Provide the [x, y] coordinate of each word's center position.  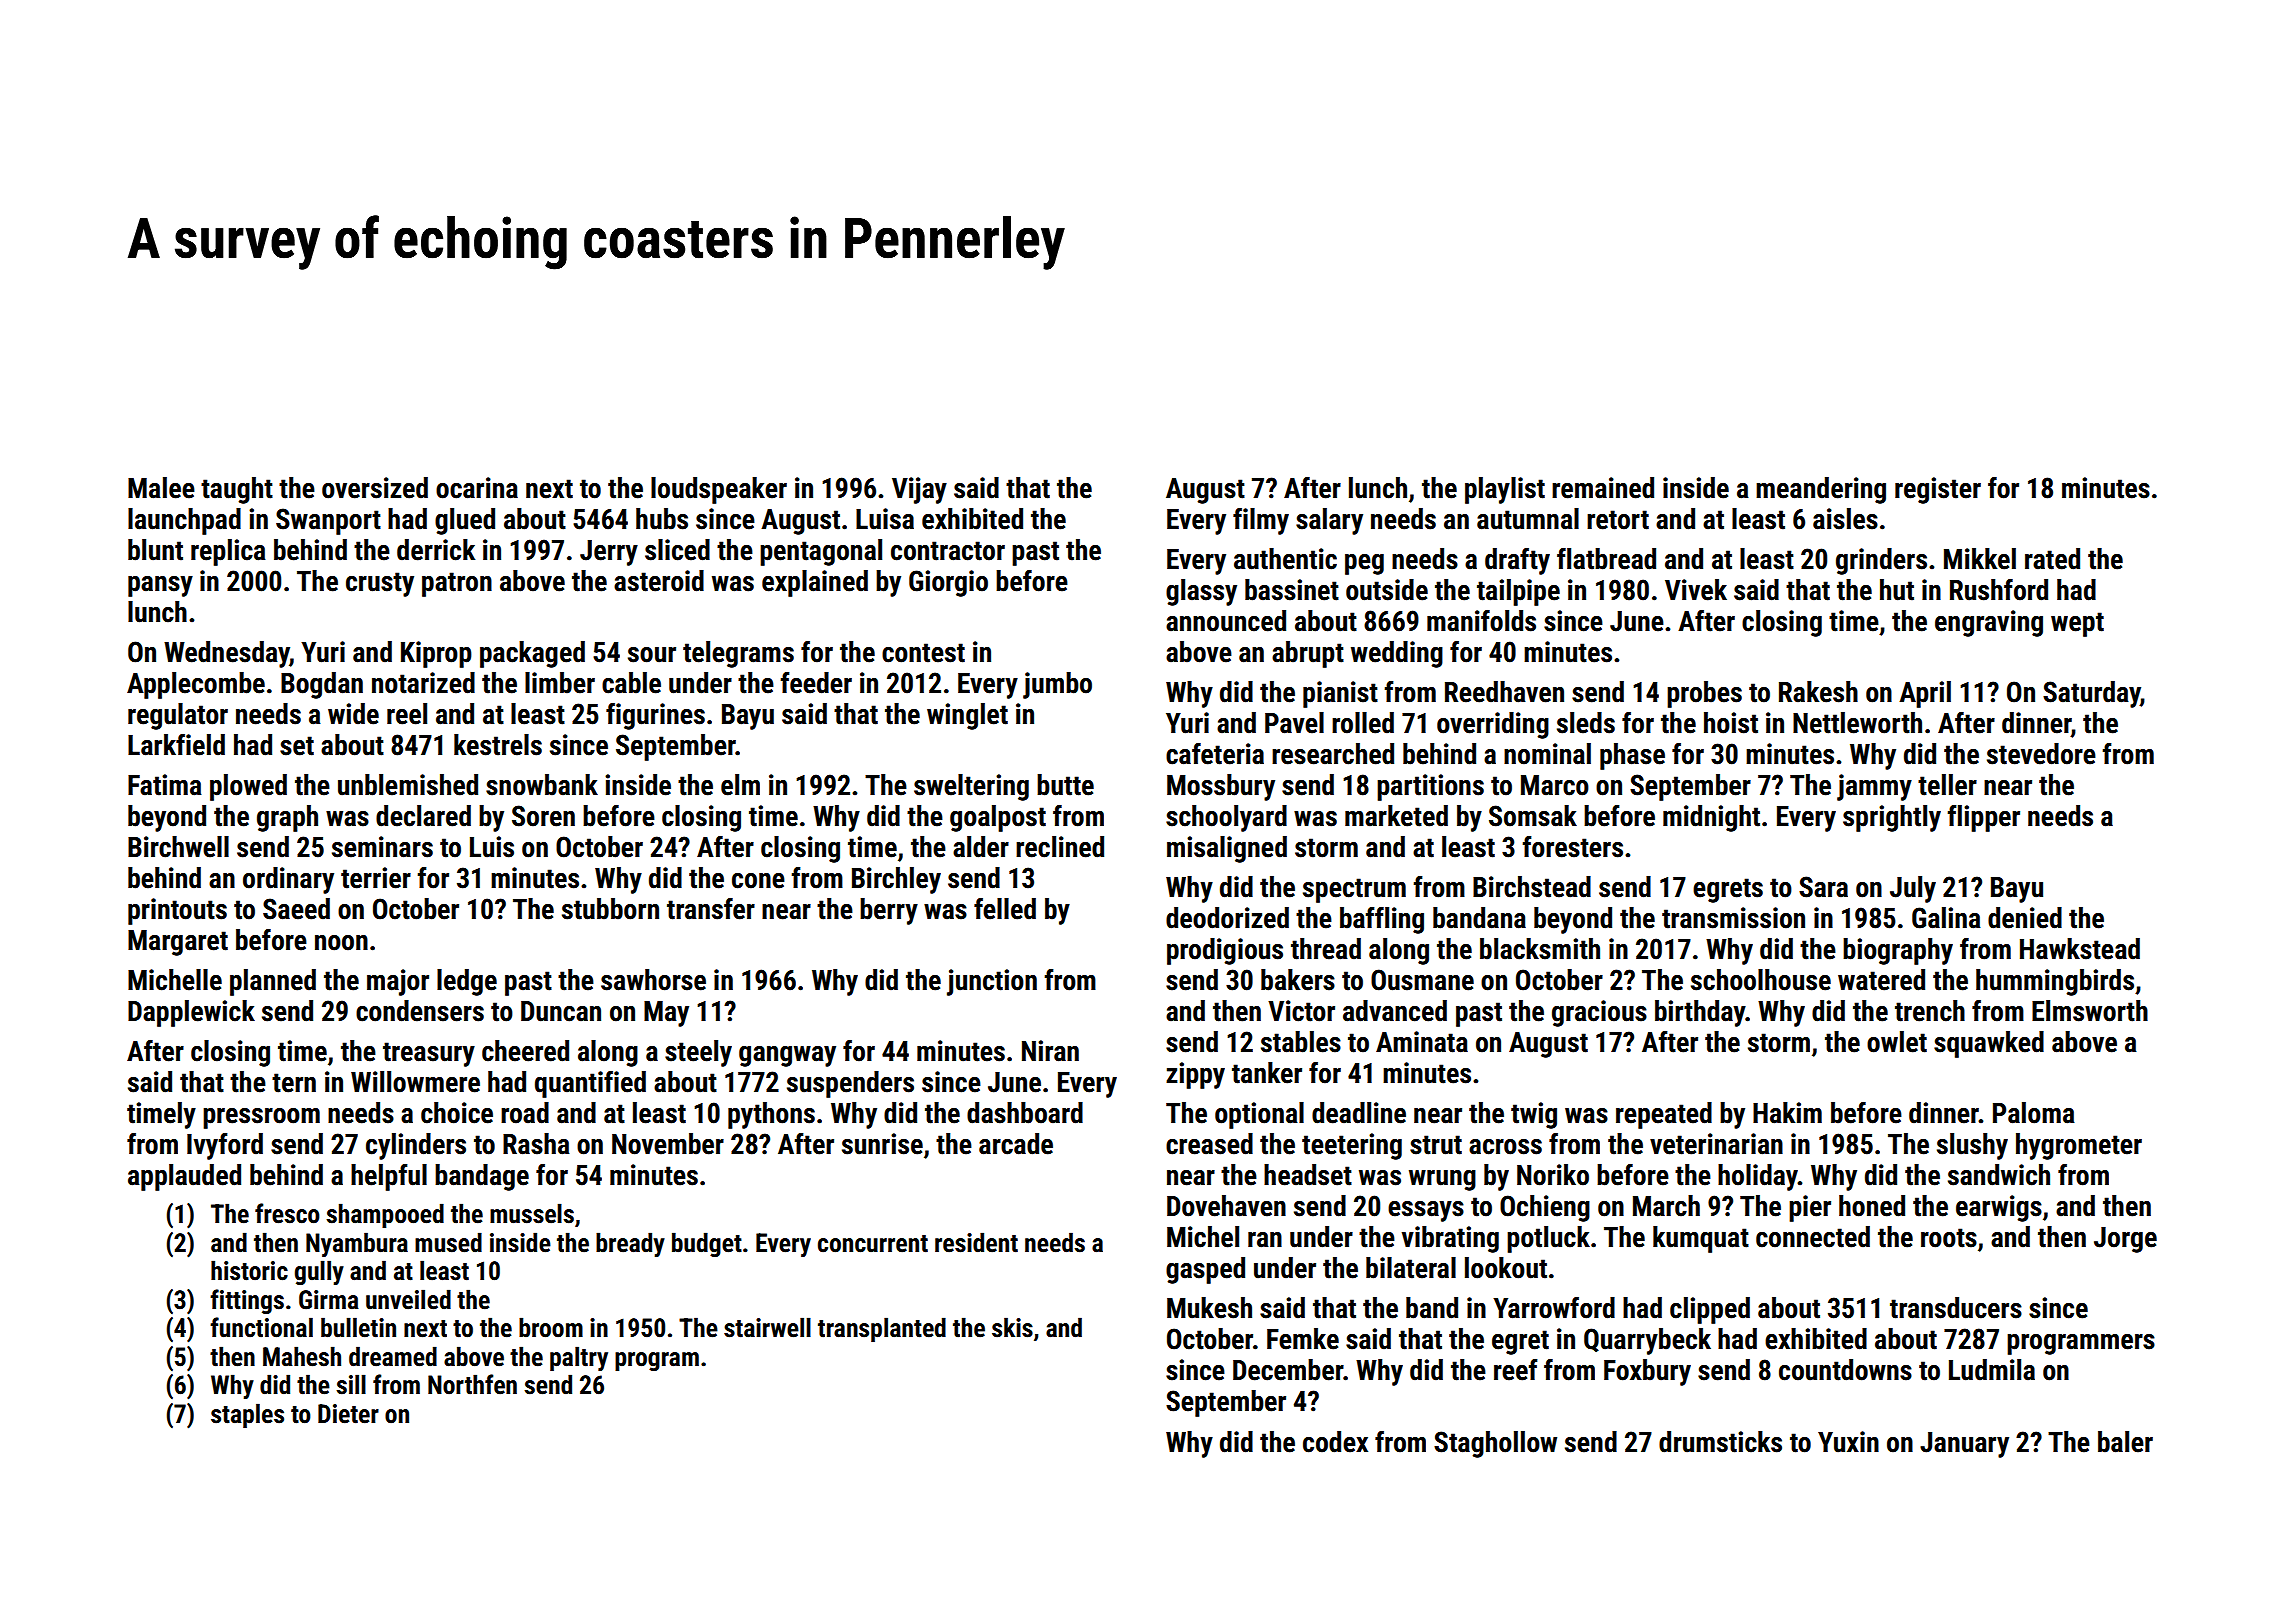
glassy [1201, 592]
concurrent [873, 1244]
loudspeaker [719, 490]
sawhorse [653, 980]
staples [247, 1416]
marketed [1396, 816]
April [1925, 694]
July [1913, 889]
